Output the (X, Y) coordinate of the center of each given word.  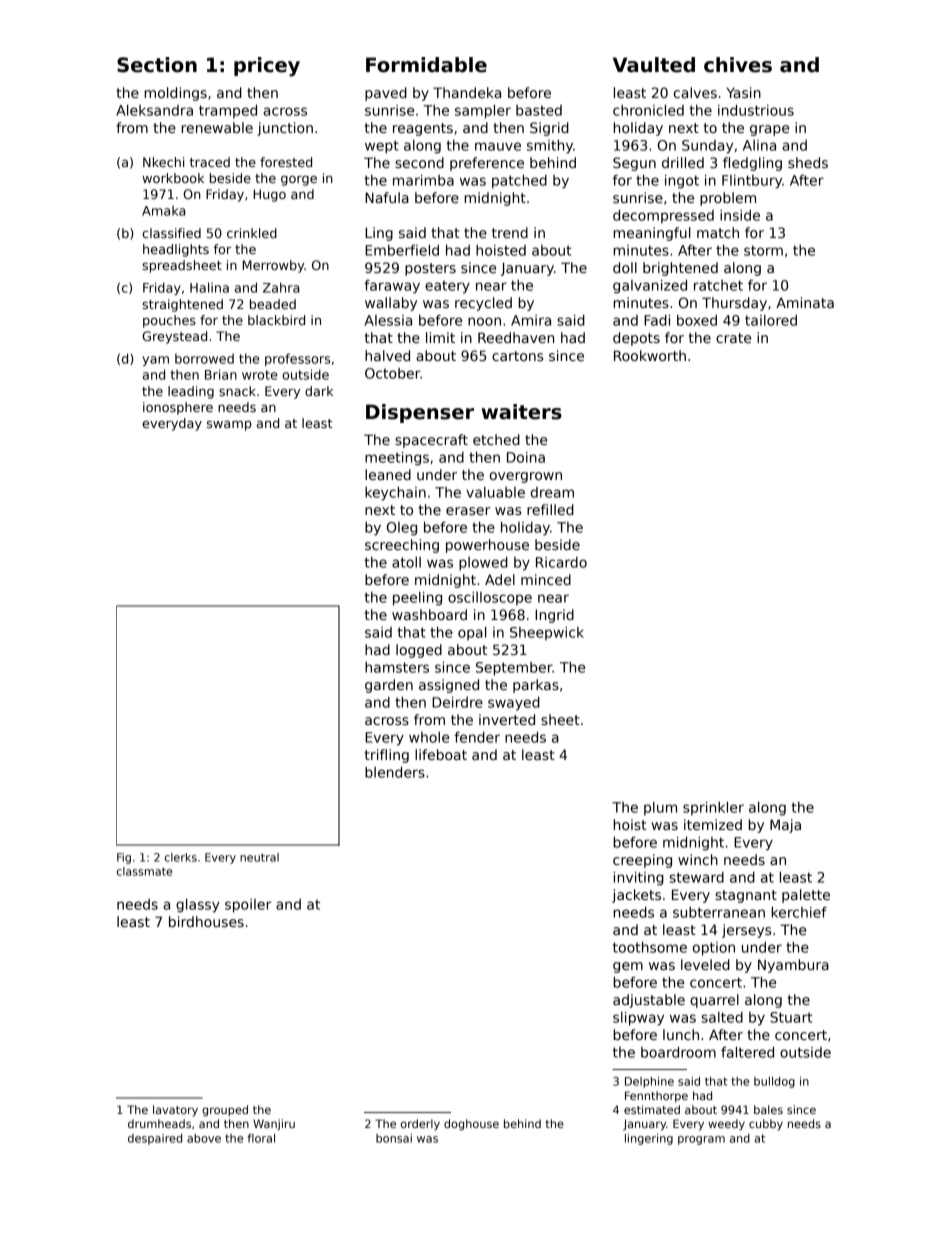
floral (261, 1138)
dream (552, 492)
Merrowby (274, 266)
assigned (449, 686)
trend (510, 232)
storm (763, 250)
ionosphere (178, 408)
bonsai (394, 1138)
